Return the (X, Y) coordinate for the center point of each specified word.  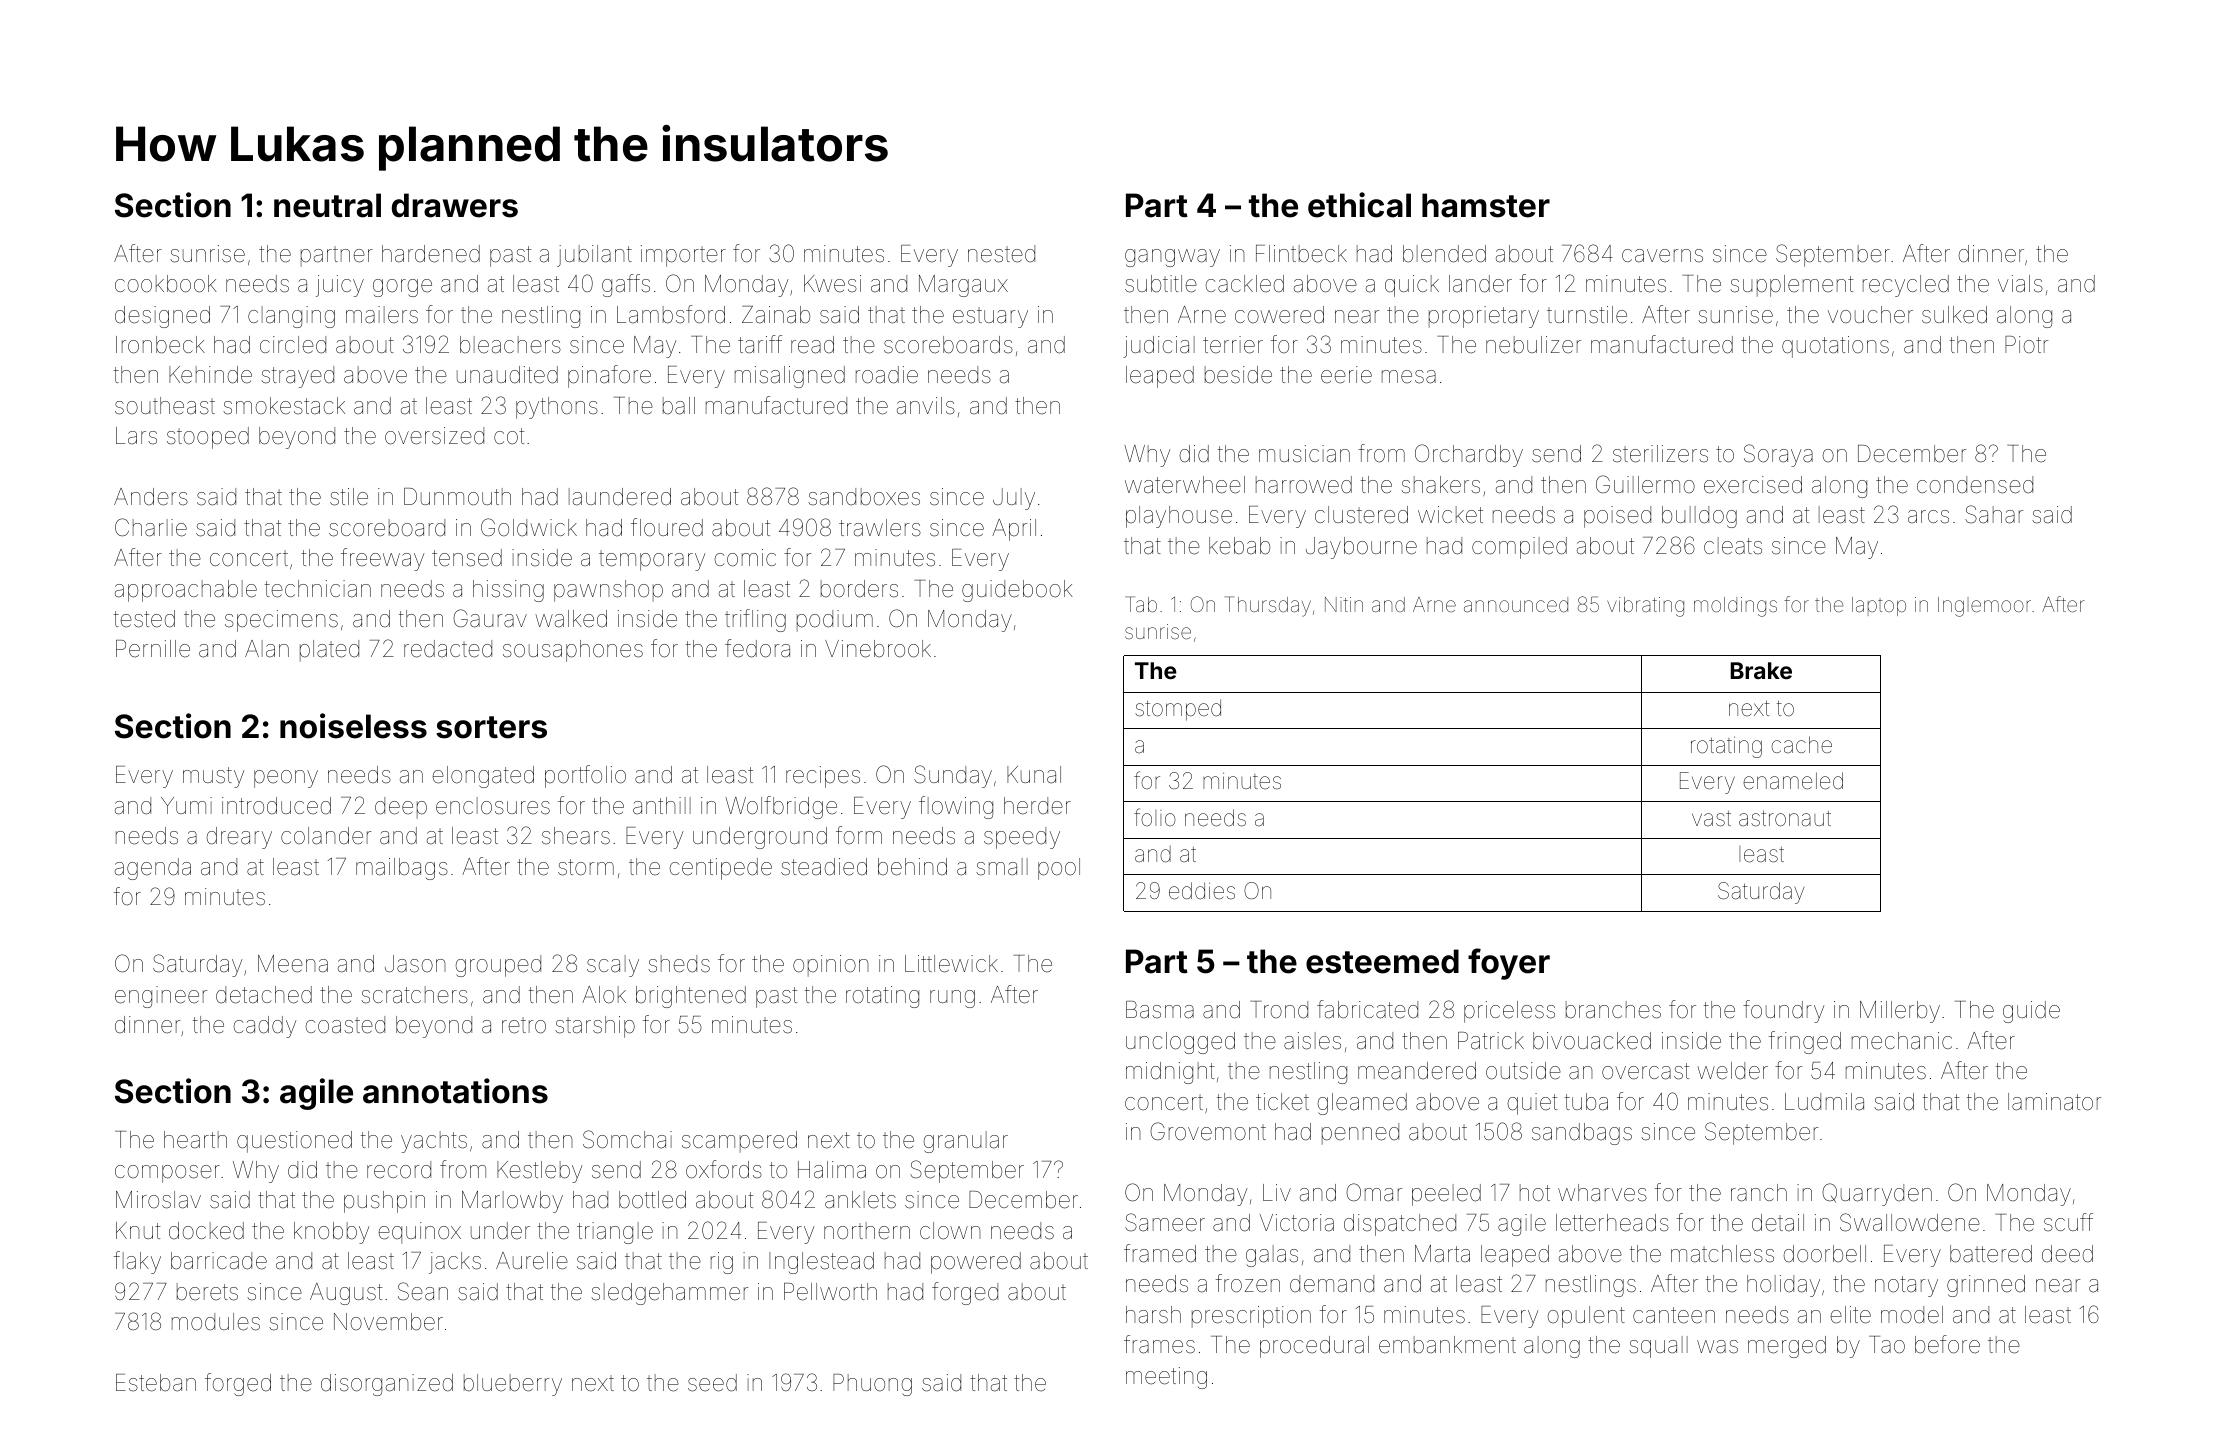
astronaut (1785, 819)
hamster (1486, 205)
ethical (1359, 205)
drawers (455, 205)
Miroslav (158, 1200)
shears (576, 836)
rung (952, 999)
